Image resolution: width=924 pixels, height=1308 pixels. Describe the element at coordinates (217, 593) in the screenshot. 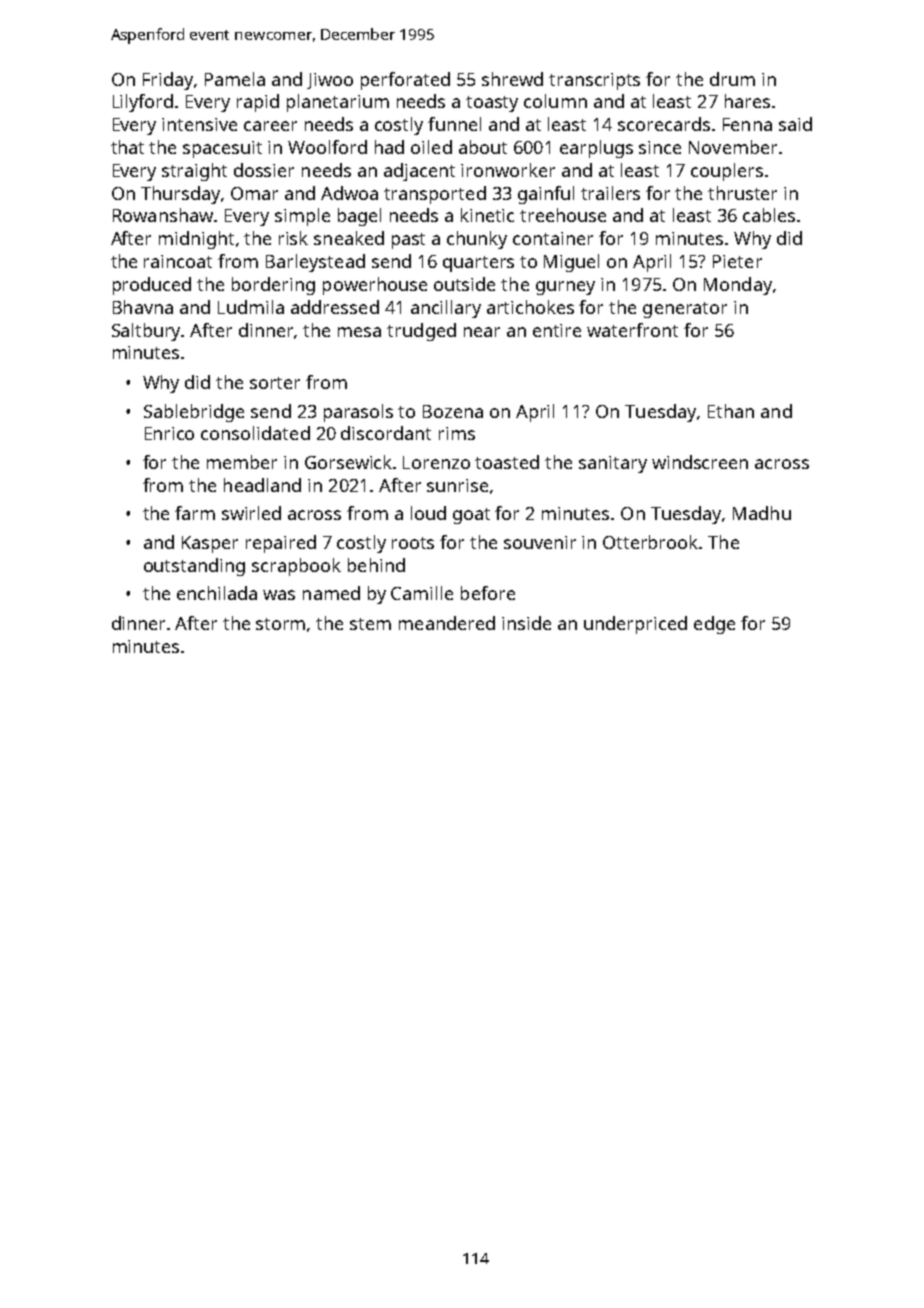

I see `enchilada` at that location.
